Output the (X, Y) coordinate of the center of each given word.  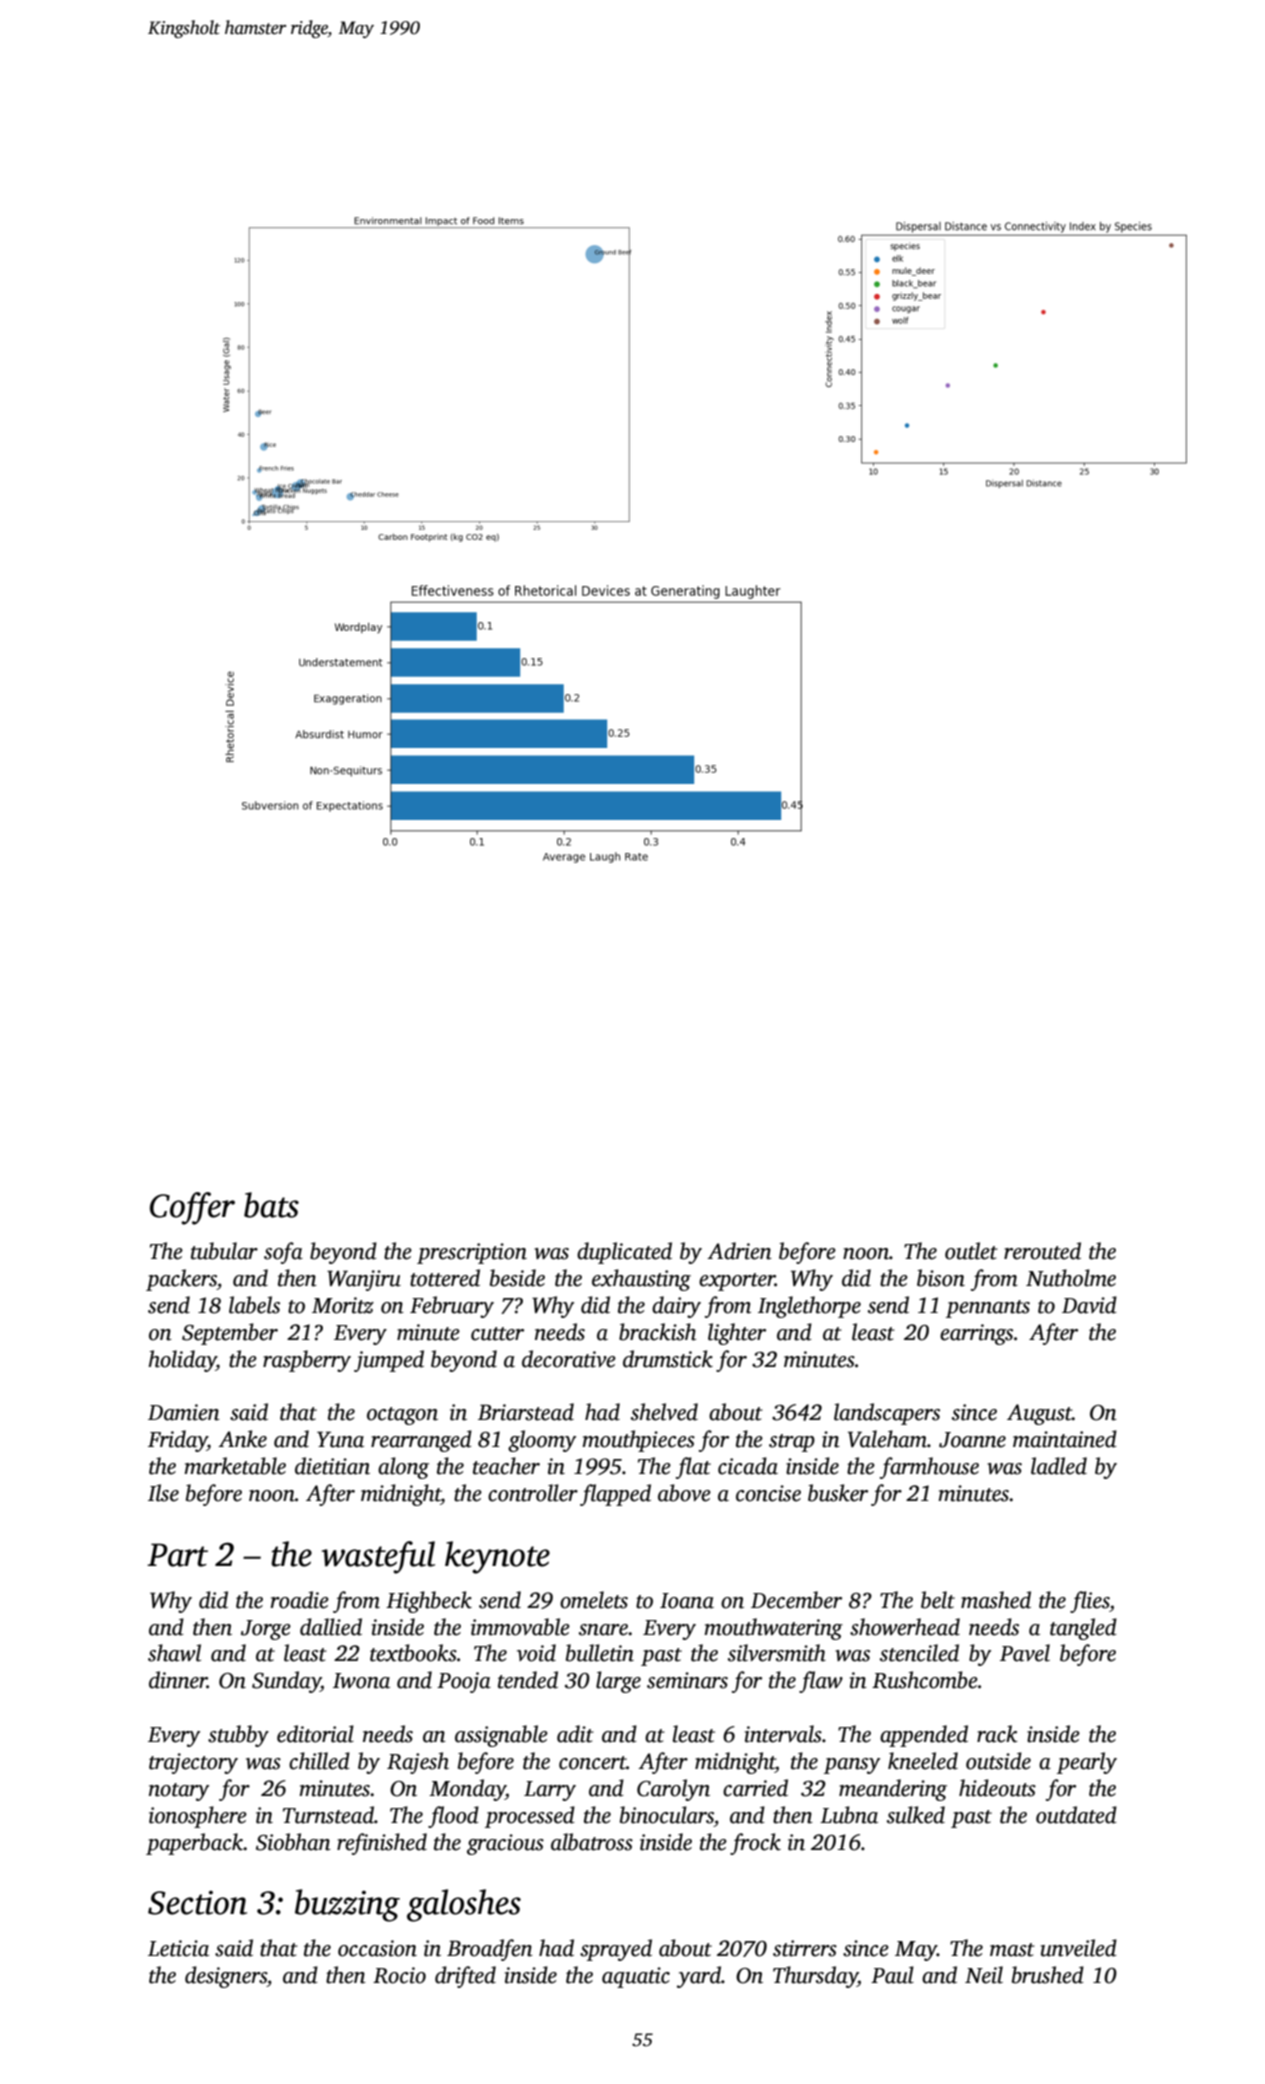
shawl (174, 1653)
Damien (184, 1412)
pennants (988, 1309)
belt (938, 1600)
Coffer (192, 1208)
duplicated (624, 1253)
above (684, 1493)
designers (226, 1977)
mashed (996, 1600)
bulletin (600, 1653)
